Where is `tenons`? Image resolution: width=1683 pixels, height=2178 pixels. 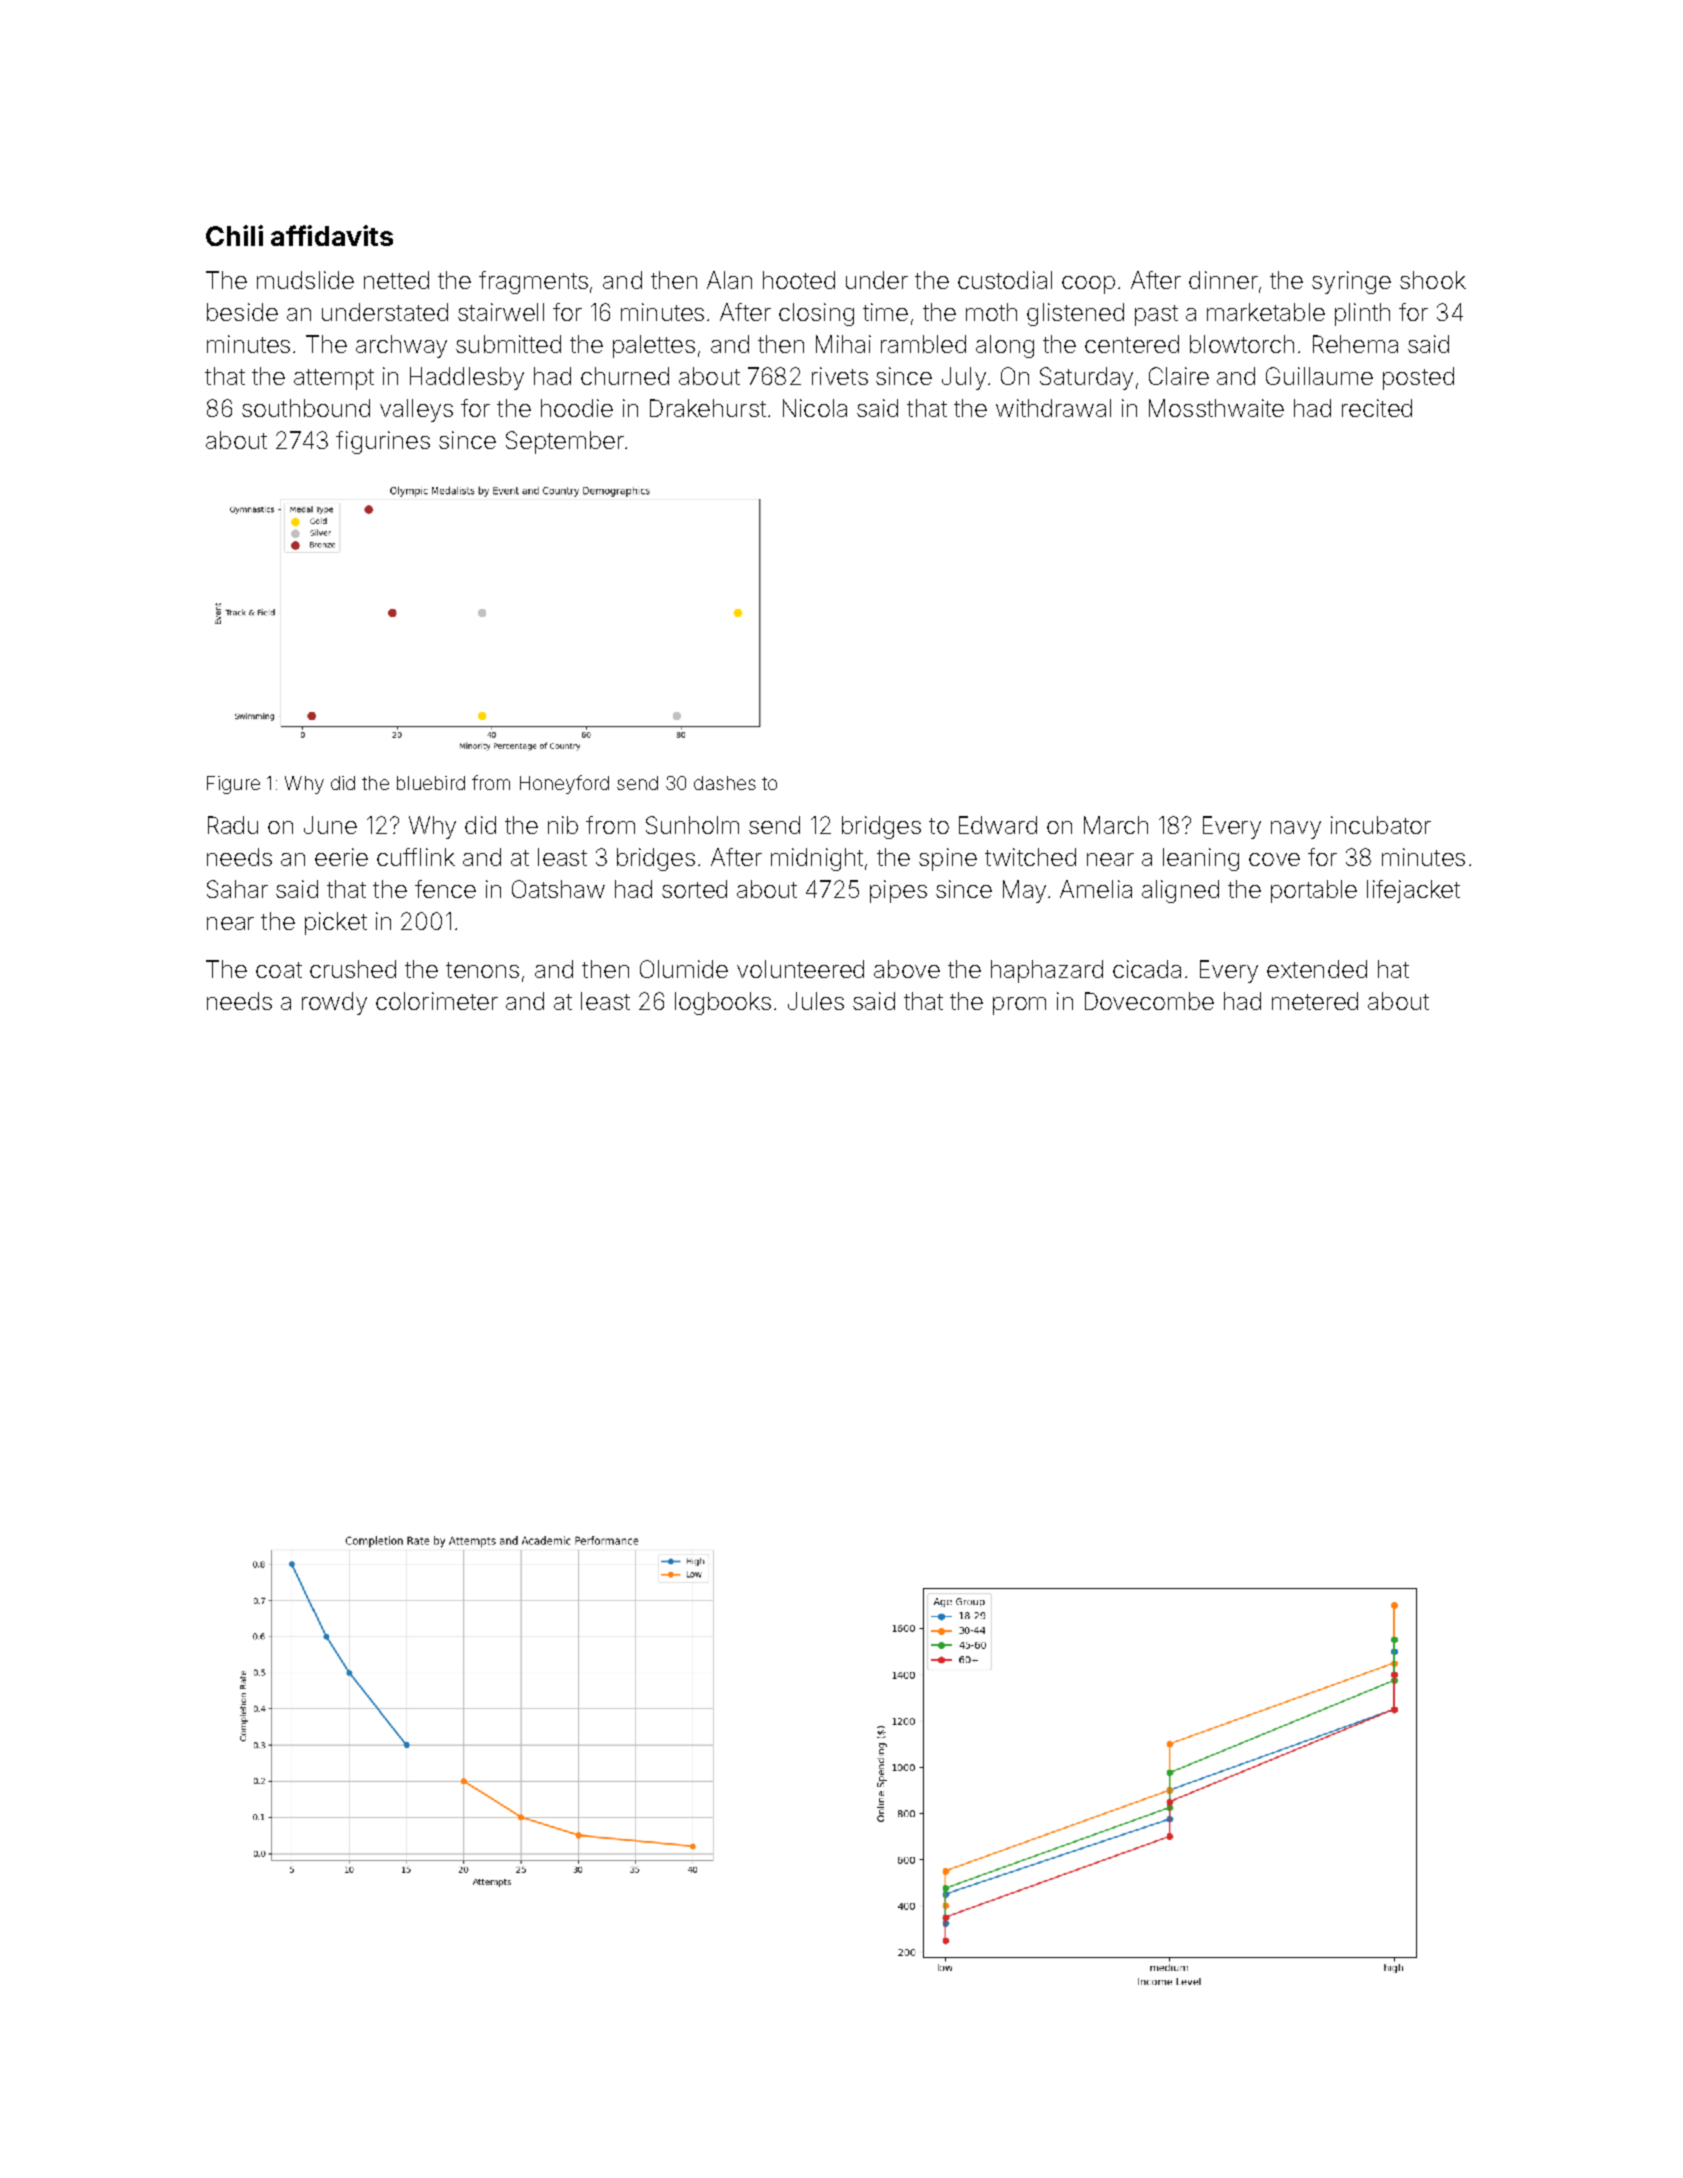 tenons is located at coordinates (482, 970).
